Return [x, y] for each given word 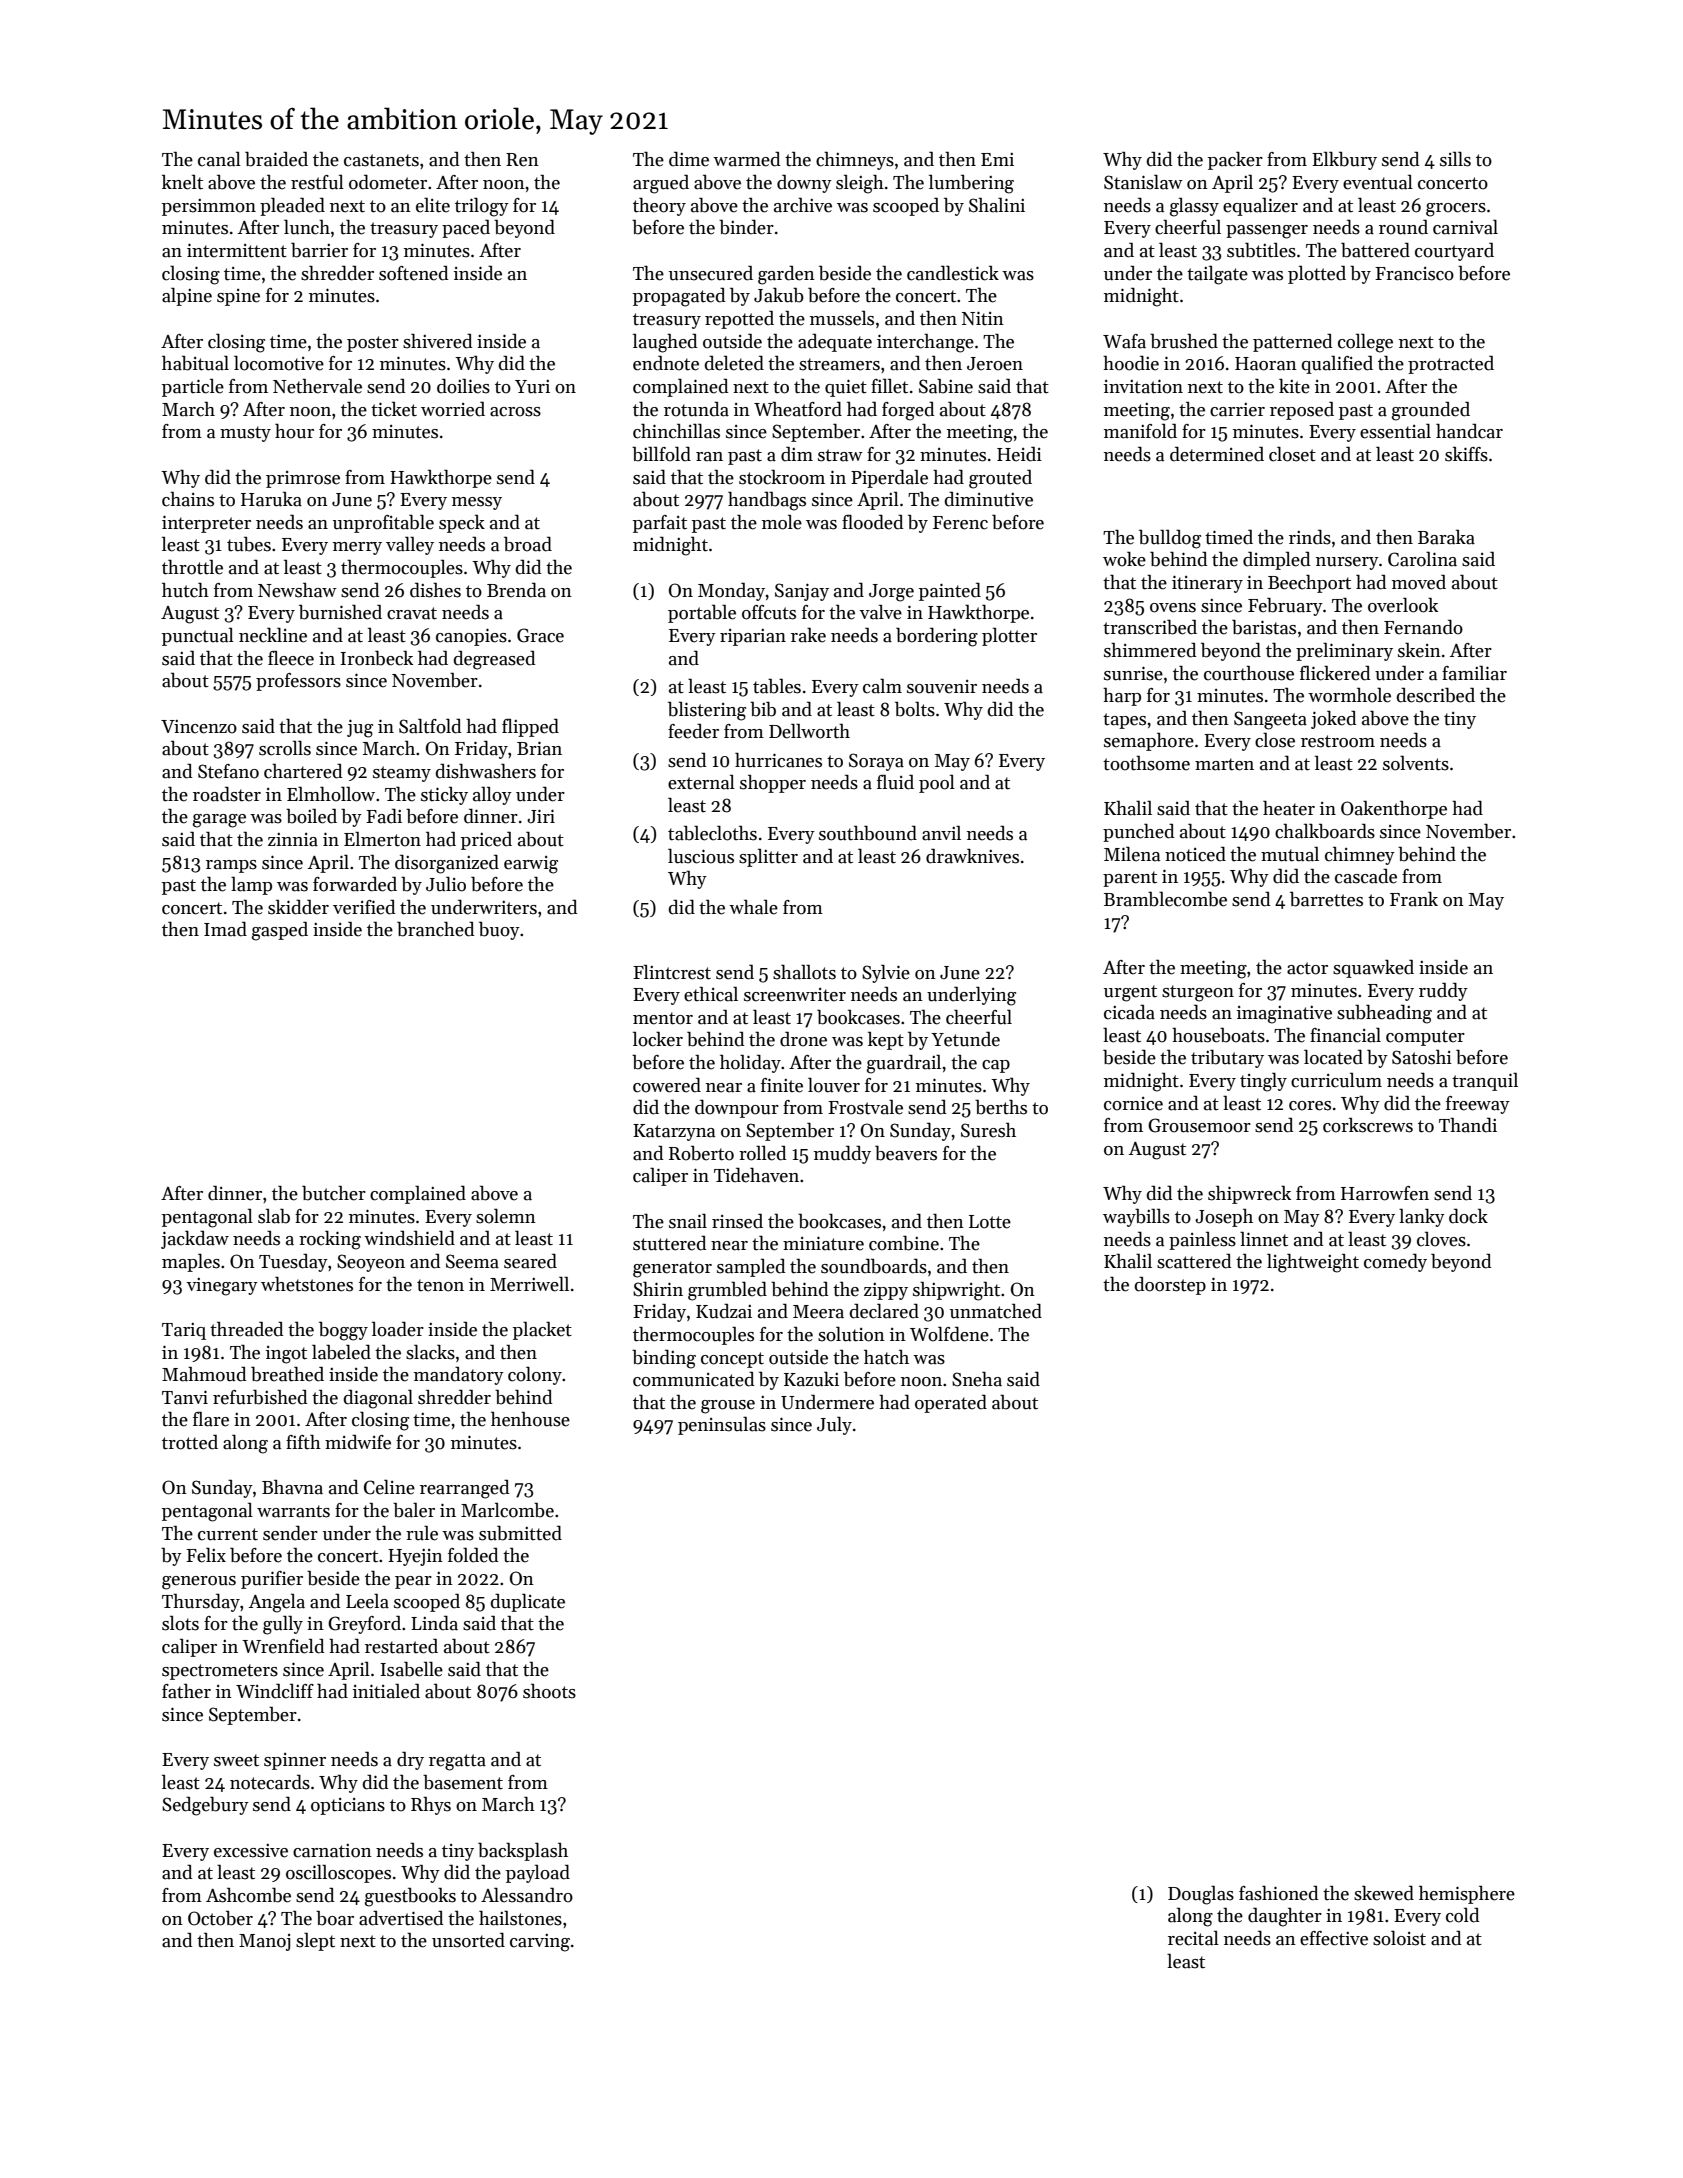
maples [191, 1262]
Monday [731, 591]
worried [453, 409]
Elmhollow [331, 794]
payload [538, 1873]
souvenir [942, 687]
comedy [1395, 1262]
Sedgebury [205, 1806]
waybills [1136, 1217]
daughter [1285, 1917]
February [1285, 606]
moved [1419, 582]
